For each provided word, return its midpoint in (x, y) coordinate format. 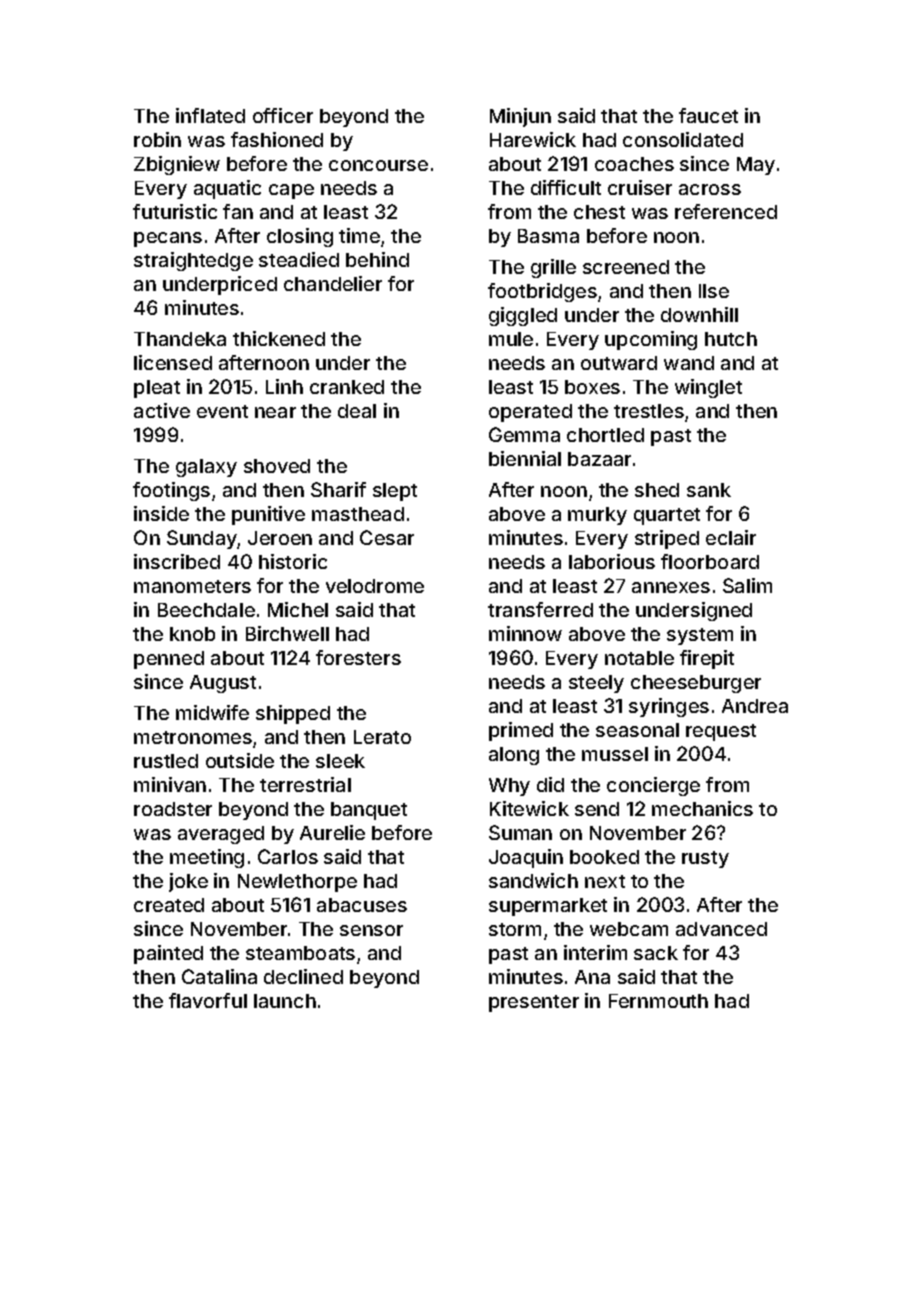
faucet (708, 115)
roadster (173, 809)
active (162, 410)
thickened (279, 338)
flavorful (208, 1000)
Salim (747, 585)
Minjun (520, 117)
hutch (731, 339)
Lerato (382, 737)
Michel (298, 609)
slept (395, 492)
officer (283, 115)
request (721, 732)
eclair (731, 537)
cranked (347, 387)
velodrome (375, 586)
